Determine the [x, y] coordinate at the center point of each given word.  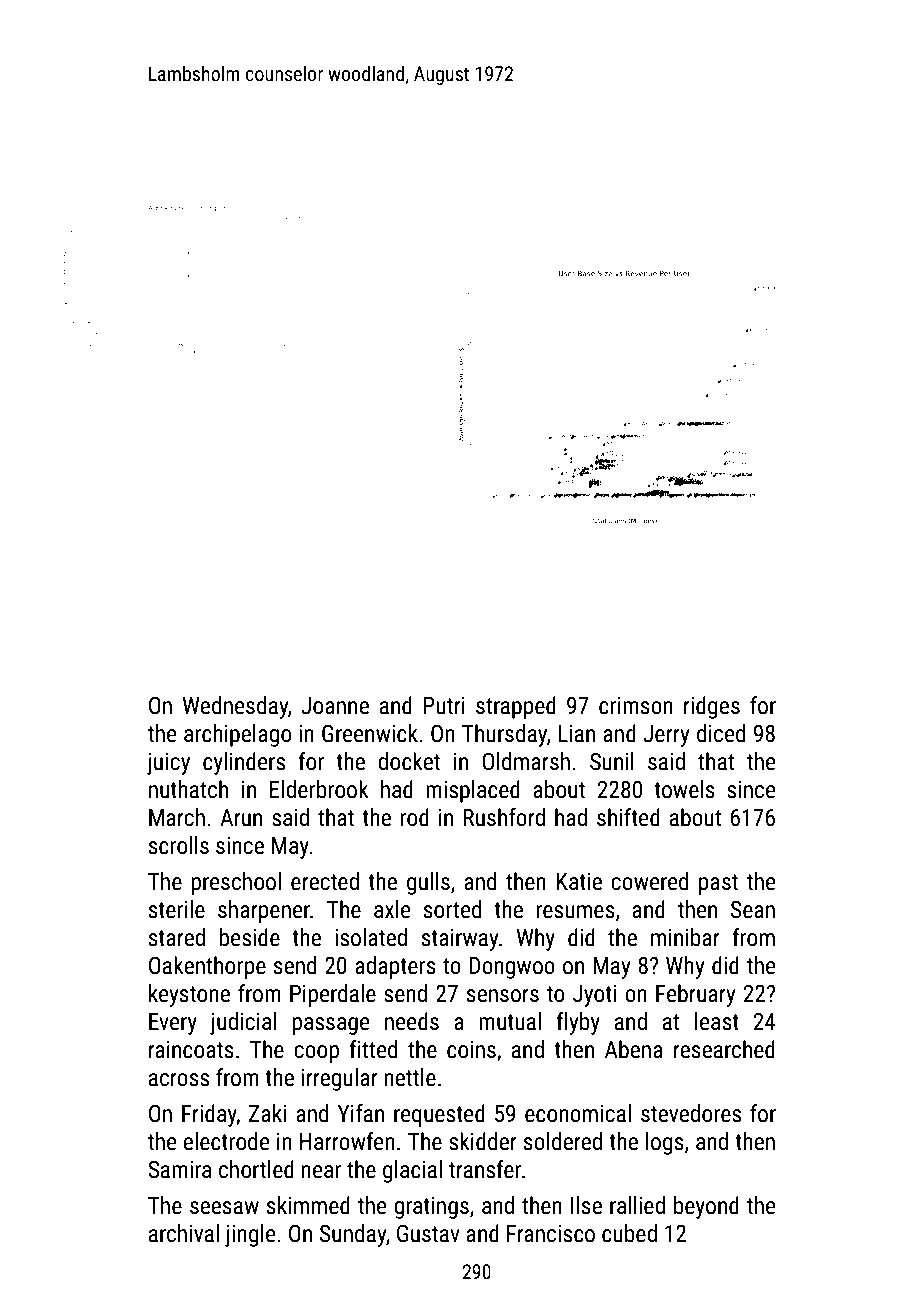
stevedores [691, 1113]
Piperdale [333, 995]
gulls [428, 883]
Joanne [335, 706]
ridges [712, 707]
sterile [177, 909]
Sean [753, 909]
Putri [444, 706]
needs [412, 1021]
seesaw [224, 1208]
